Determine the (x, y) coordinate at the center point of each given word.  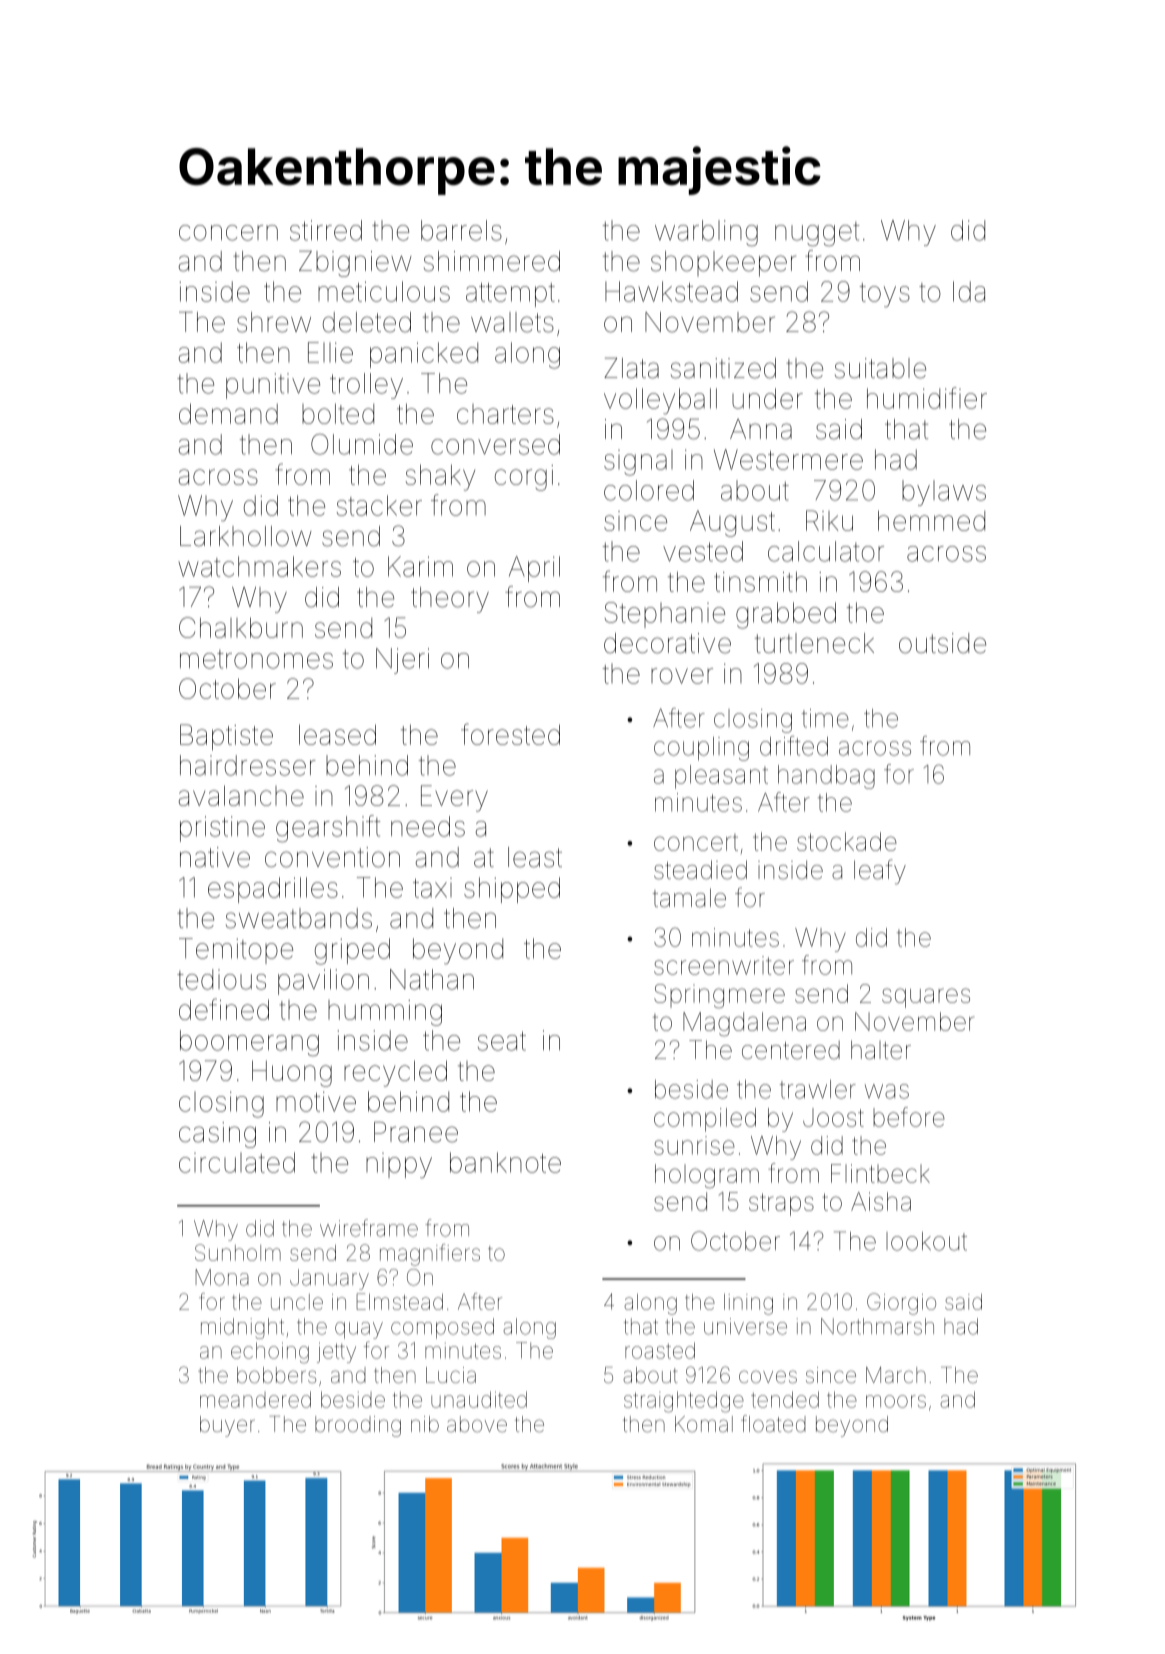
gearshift (328, 828)
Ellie (330, 352)
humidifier (927, 398)
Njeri (402, 661)
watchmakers (259, 566)
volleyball (660, 401)
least (535, 857)
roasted (660, 1350)
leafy (880, 872)
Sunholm (238, 1252)
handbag (826, 777)
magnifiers (430, 1255)
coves (768, 1377)
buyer (227, 1426)
